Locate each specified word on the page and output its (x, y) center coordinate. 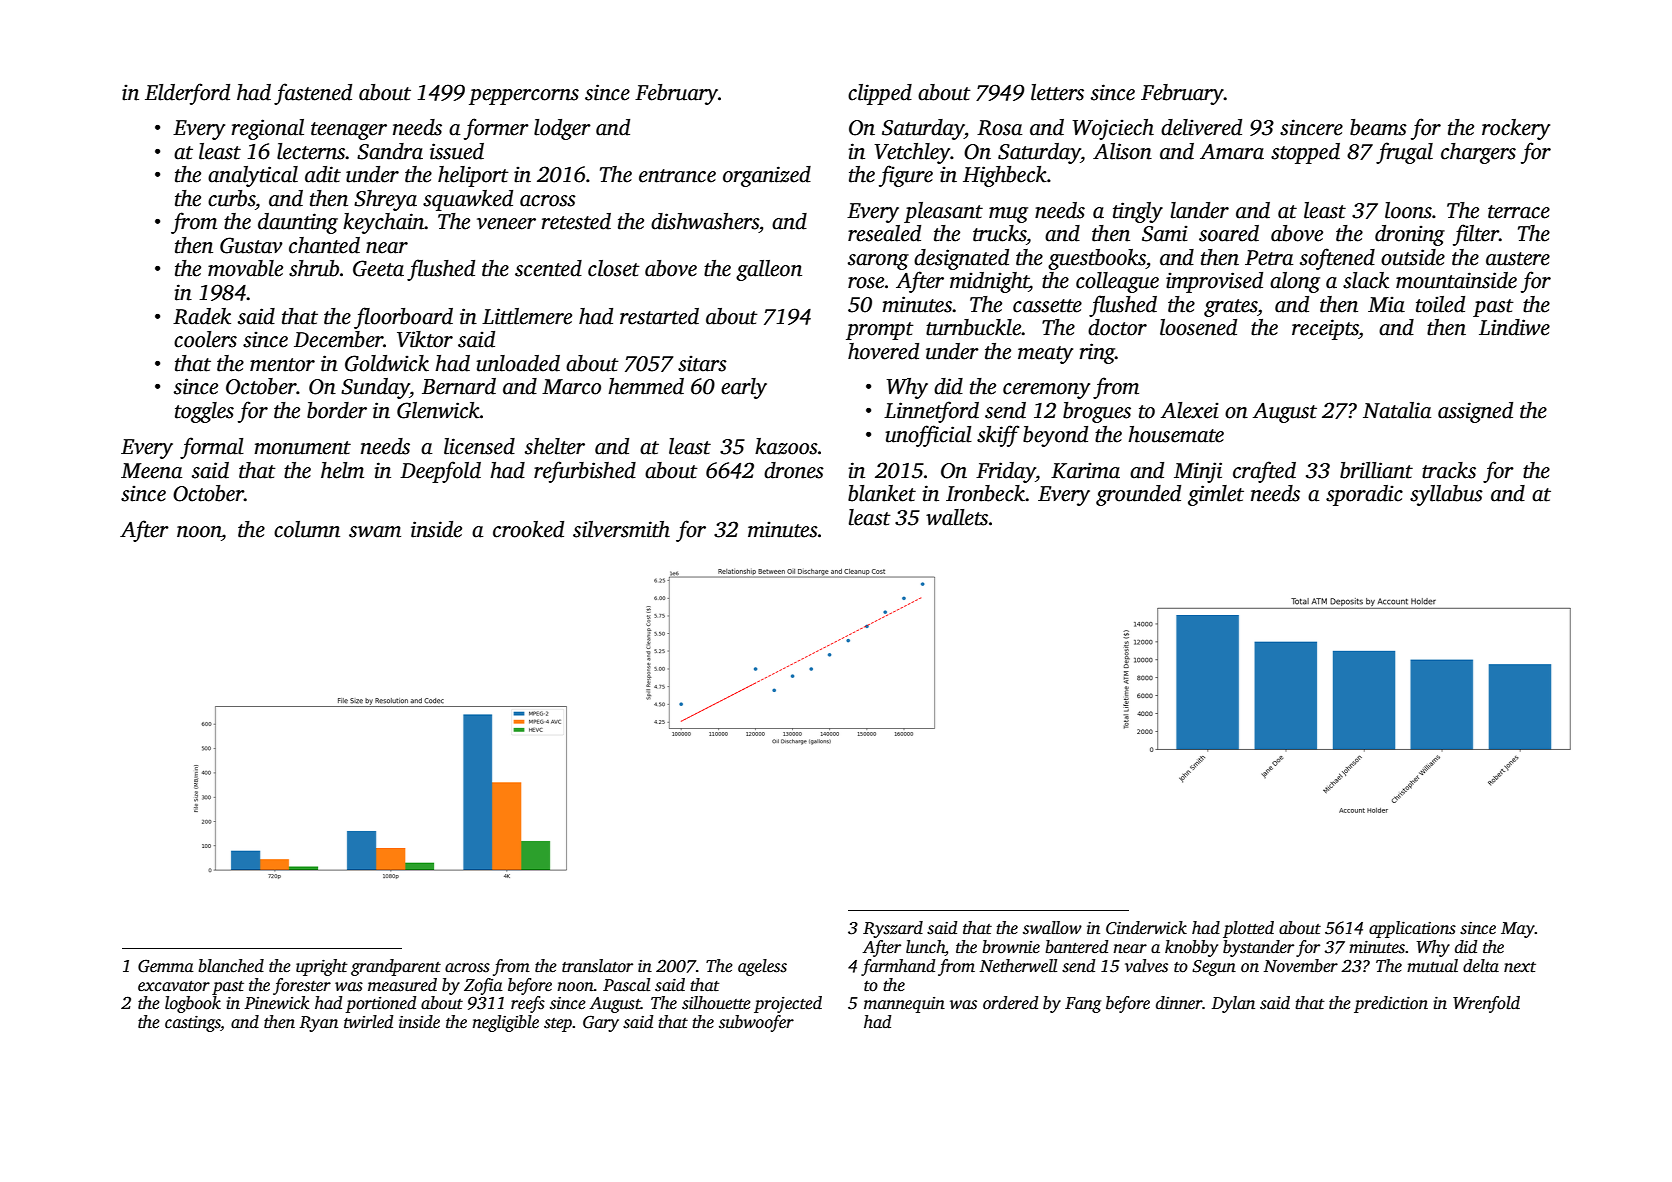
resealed (884, 233)
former (496, 129)
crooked (528, 529)
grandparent (396, 967)
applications (1412, 929)
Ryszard (893, 929)
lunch (925, 948)
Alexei (1190, 410)
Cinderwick (1146, 928)
